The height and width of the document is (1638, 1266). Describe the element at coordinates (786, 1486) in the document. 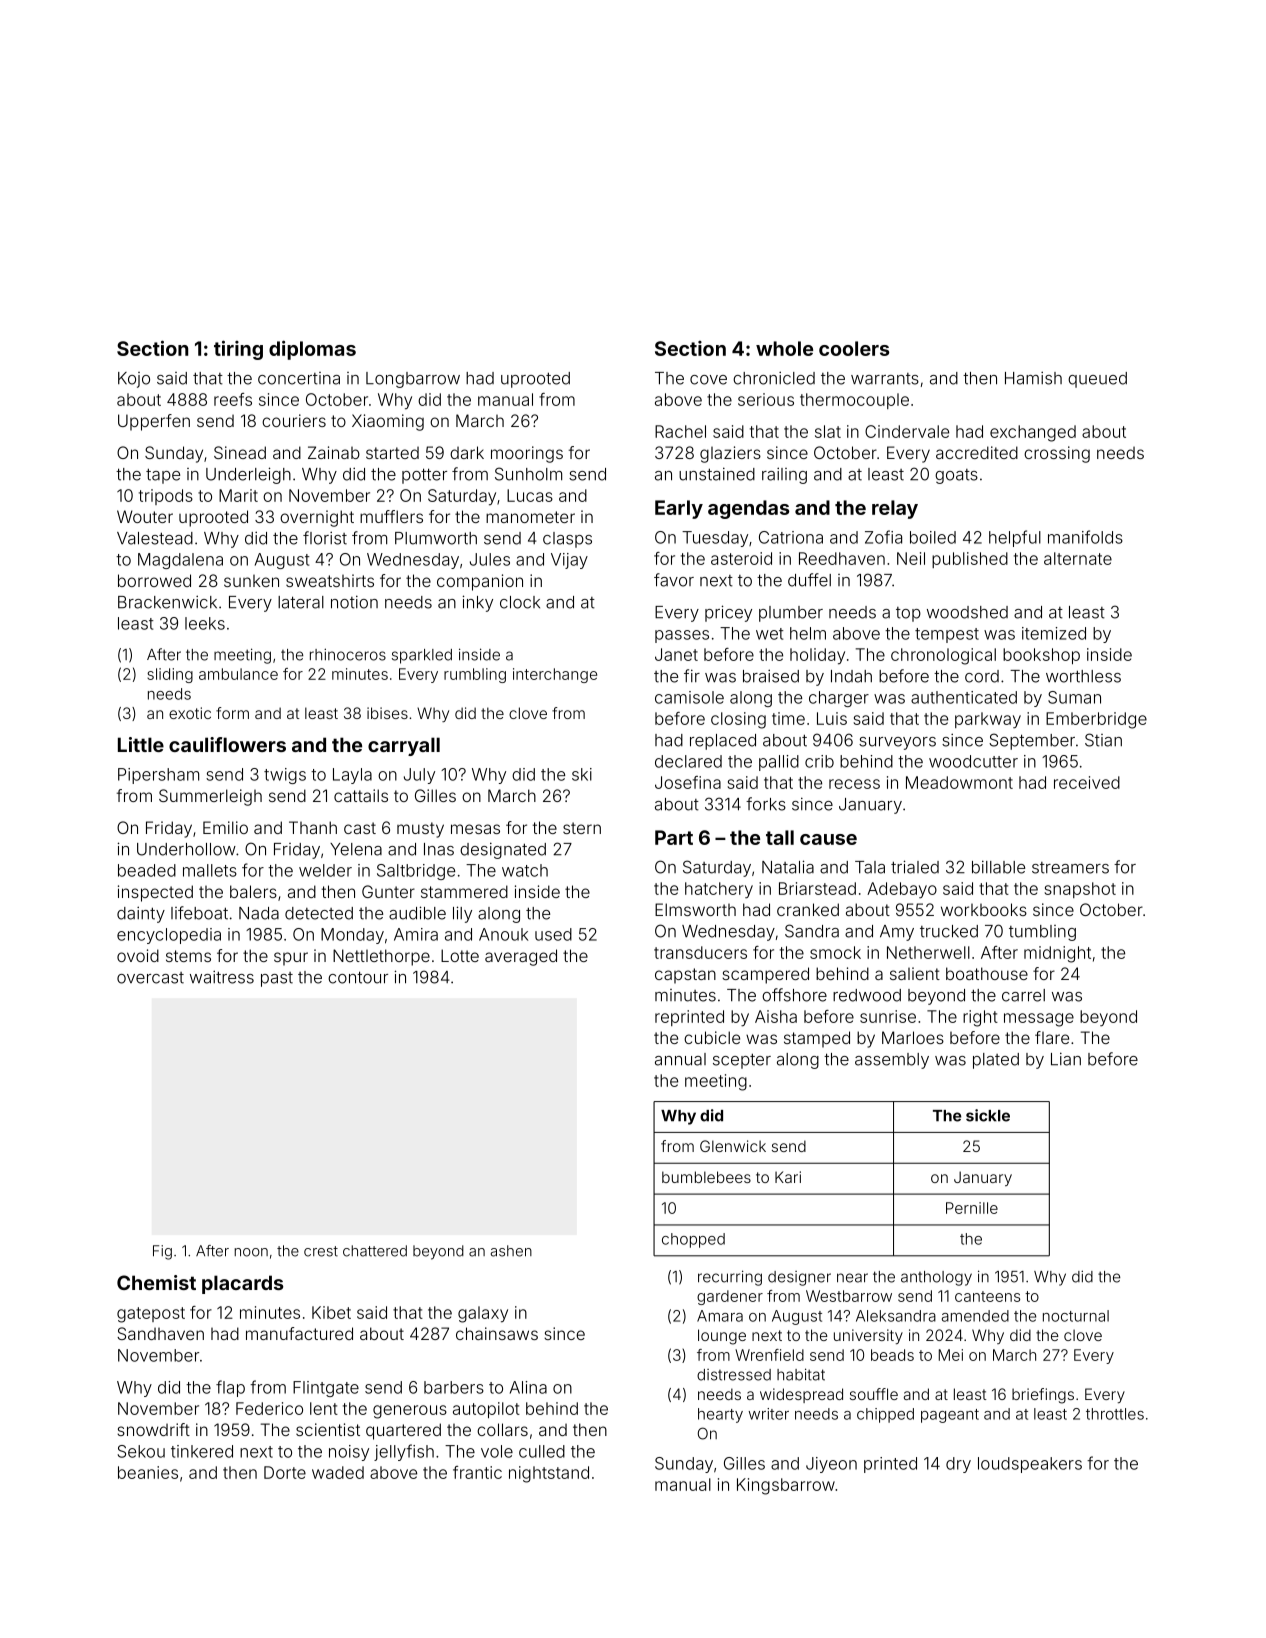

I see `Kingsbarrow` at that location.
